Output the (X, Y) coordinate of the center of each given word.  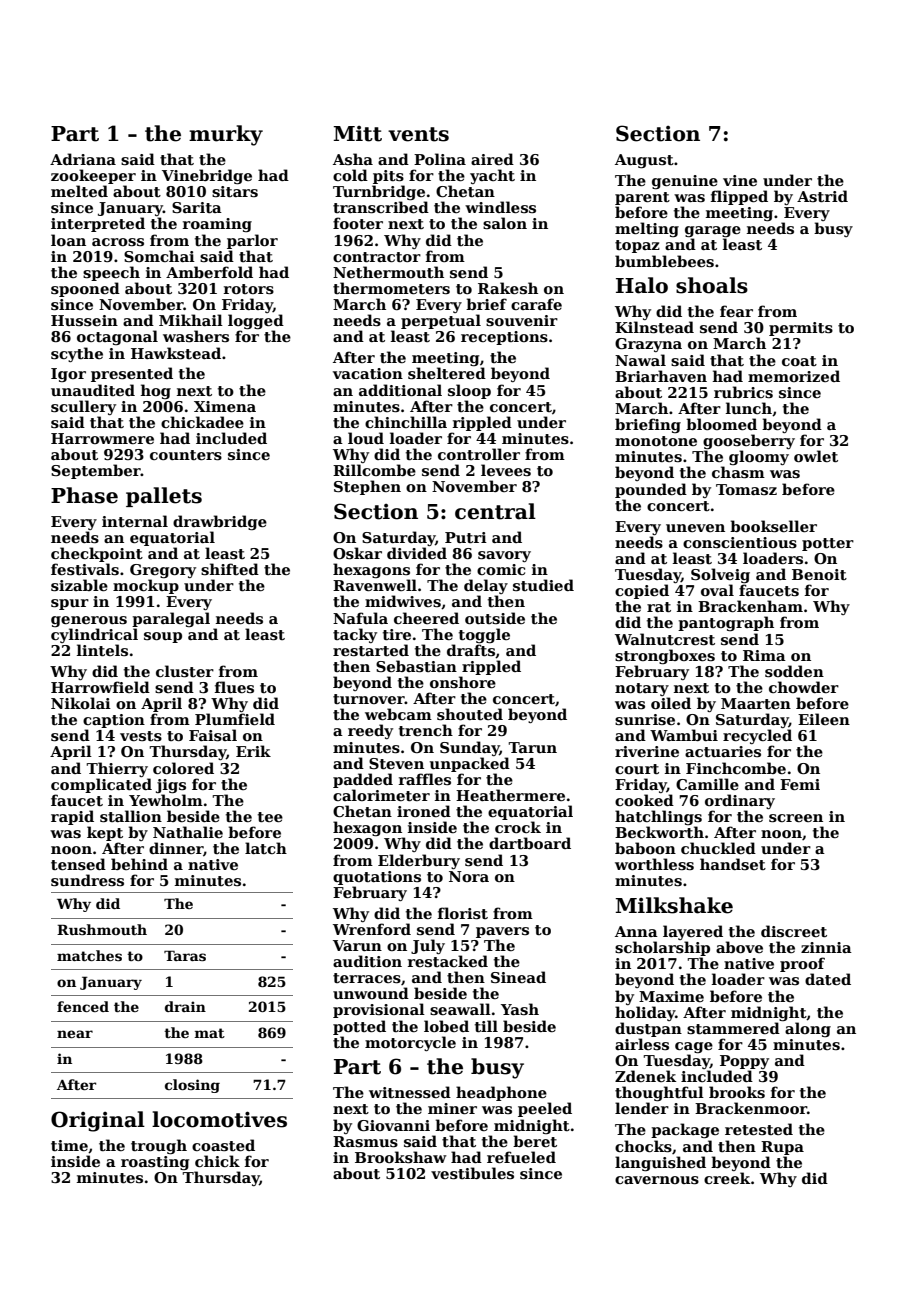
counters (186, 455)
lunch (749, 408)
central (495, 511)
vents (418, 134)
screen (796, 818)
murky (226, 135)
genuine (685, 182)
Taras (185, 955)
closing (192, 1086)
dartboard (530, 843)
